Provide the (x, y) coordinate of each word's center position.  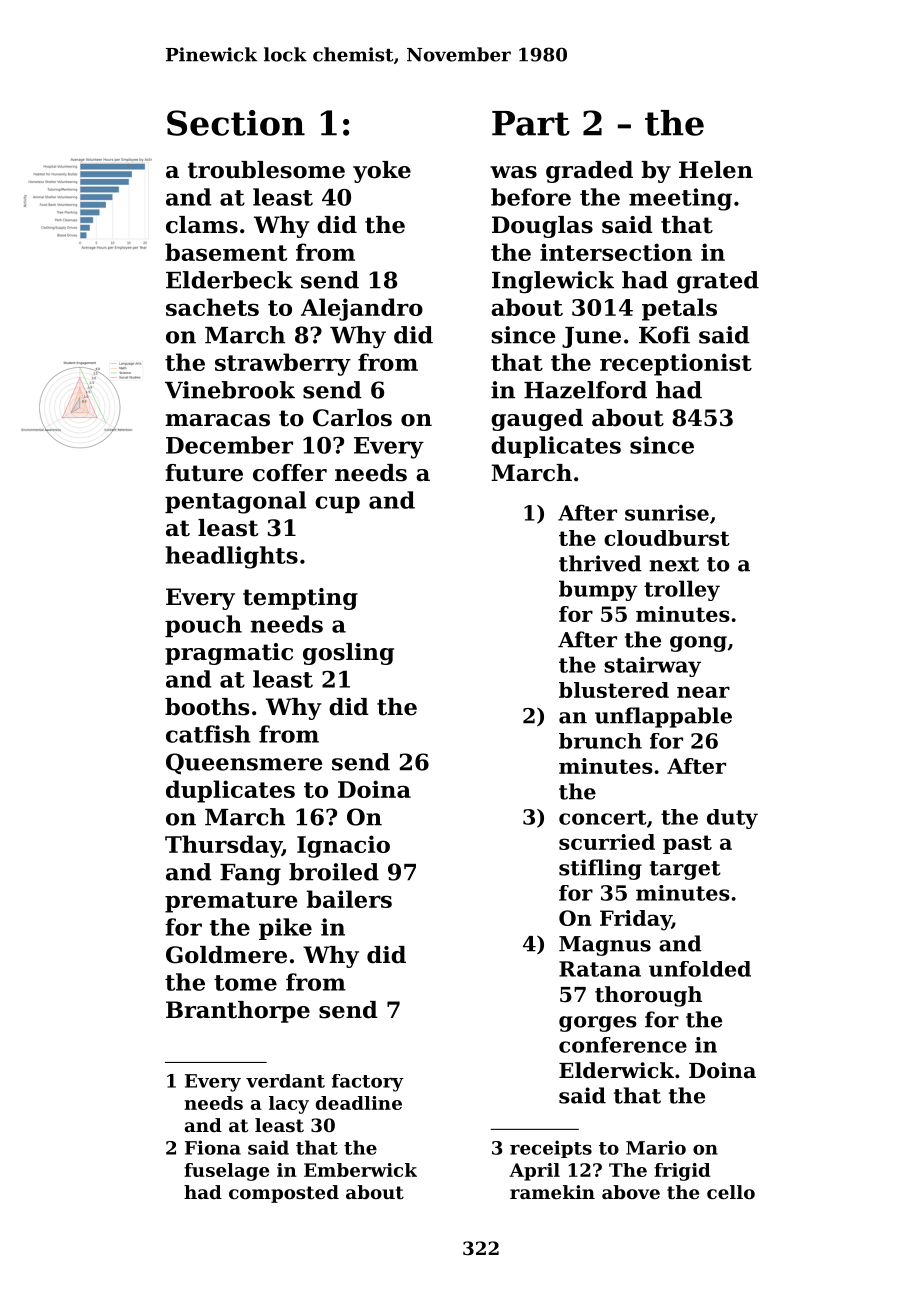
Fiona (213, 1147)
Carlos (352, 418)
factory (368, 1083)
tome (245, 983)
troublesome (266, 170)
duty (732, 819)
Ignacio (343, 846)
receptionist (676, 364)
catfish (208, 734)
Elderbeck (229, 280)
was (513, 172)
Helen (716, 170)
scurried (607, 842)
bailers (349, 899)
